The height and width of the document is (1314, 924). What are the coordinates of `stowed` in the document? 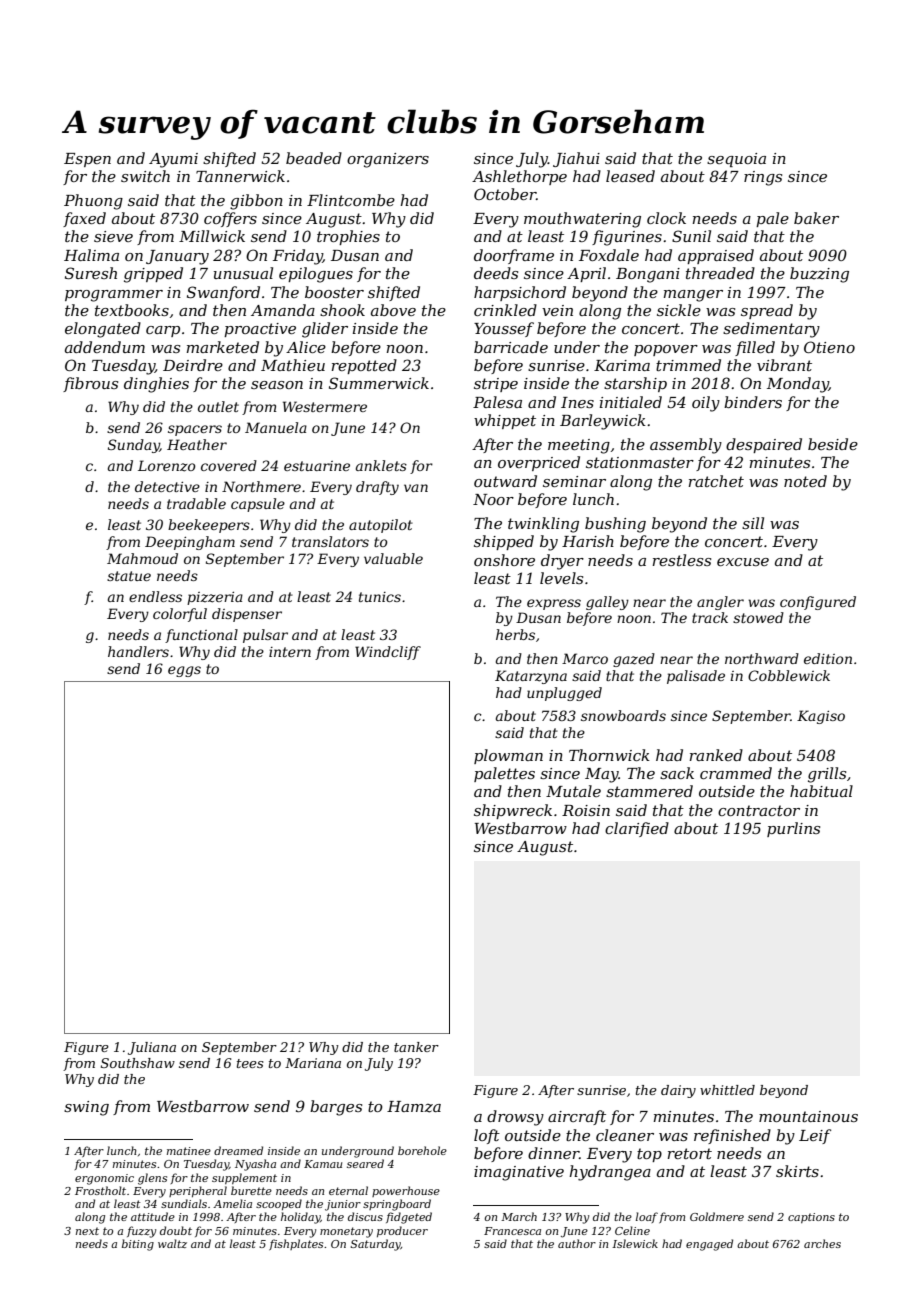 It's located at (758, 617).
